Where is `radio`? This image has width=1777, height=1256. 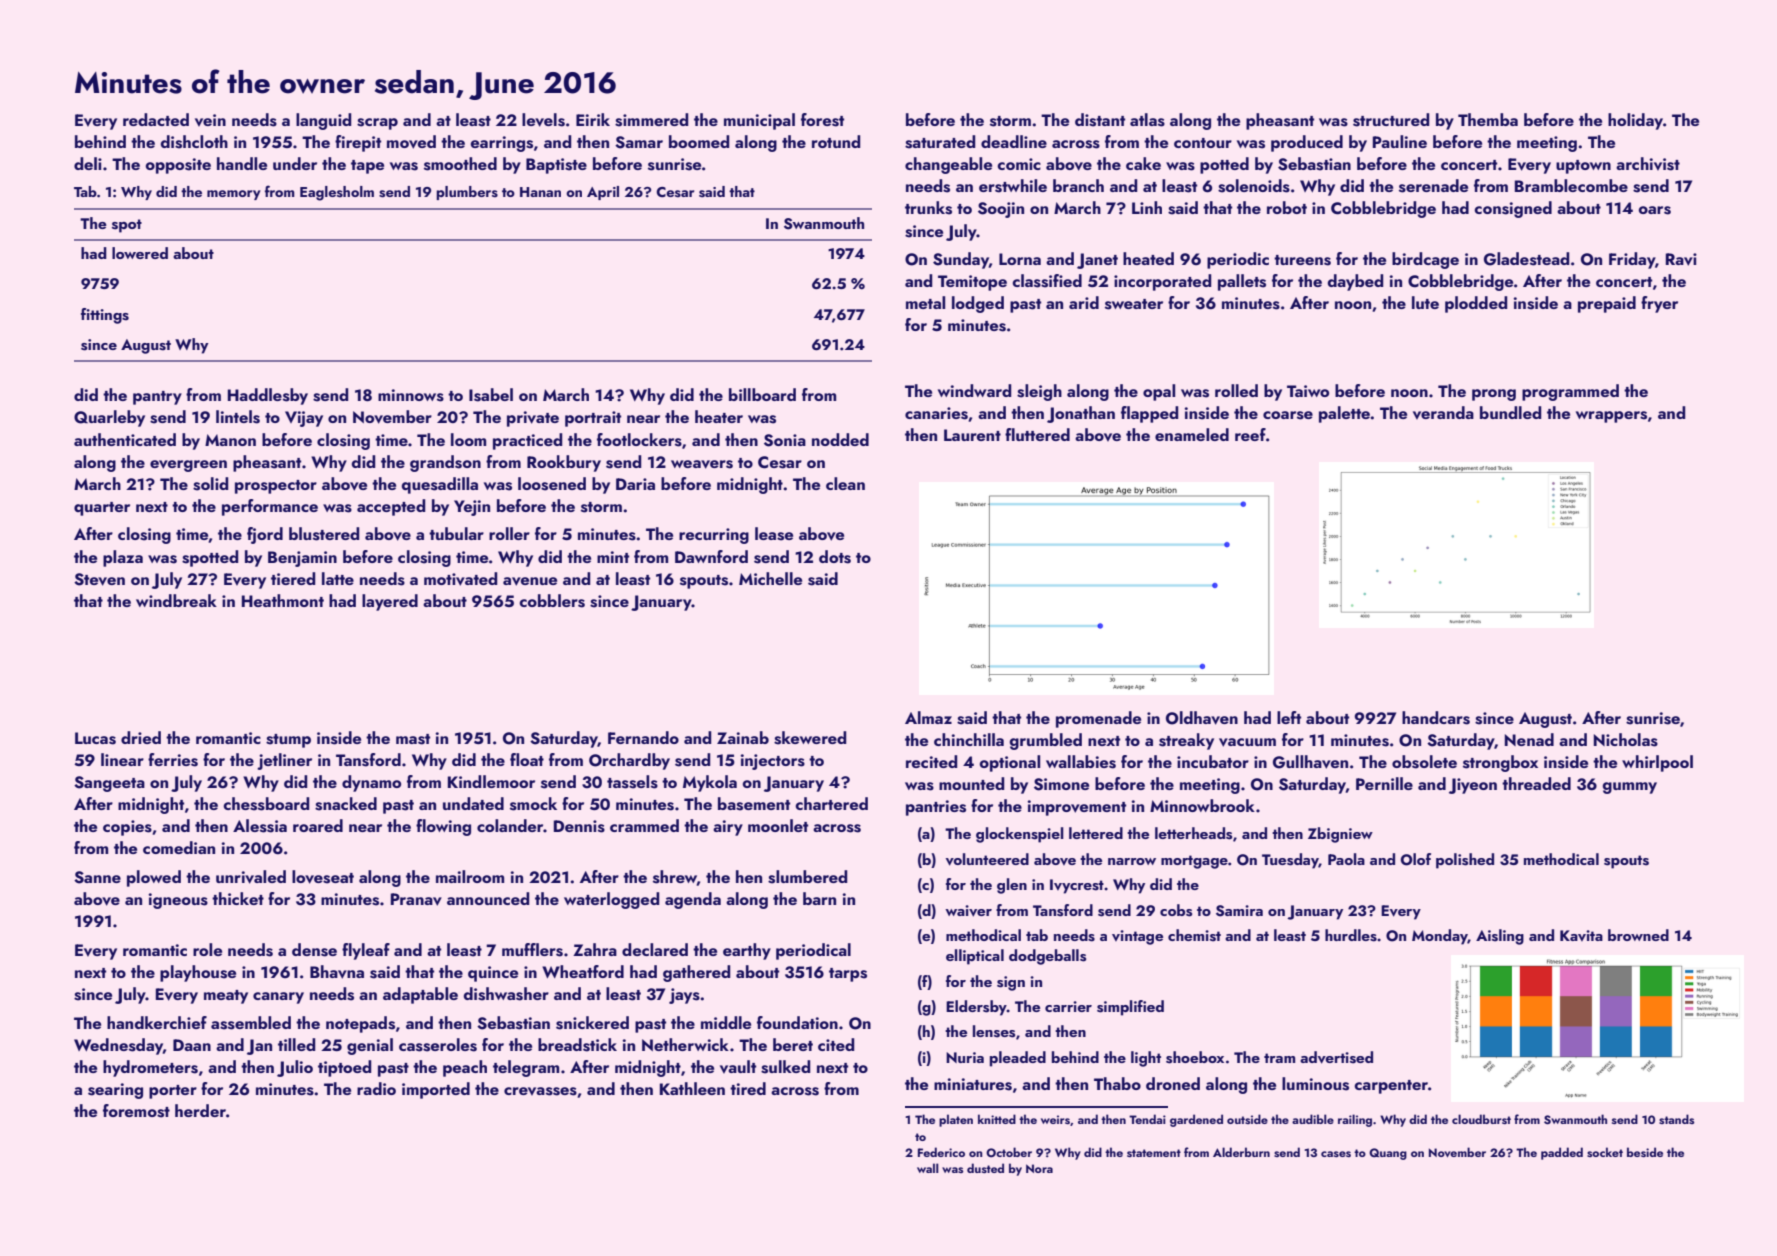 radio is located at coordinates (376, 1088).
